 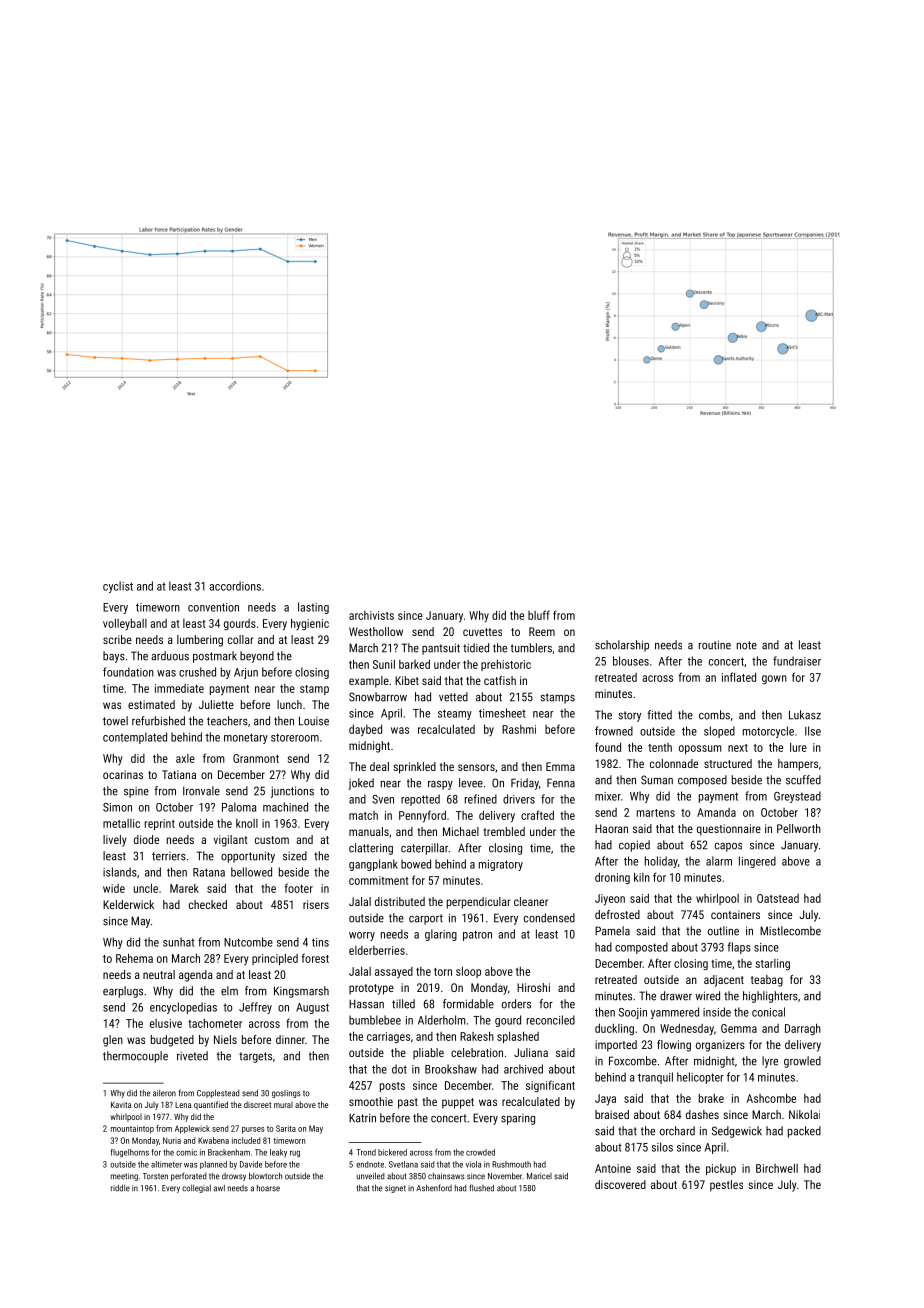 What do you see at coordinates (802, 1062) in the document?
I see `growled` at bounding box center [802, 1062].
